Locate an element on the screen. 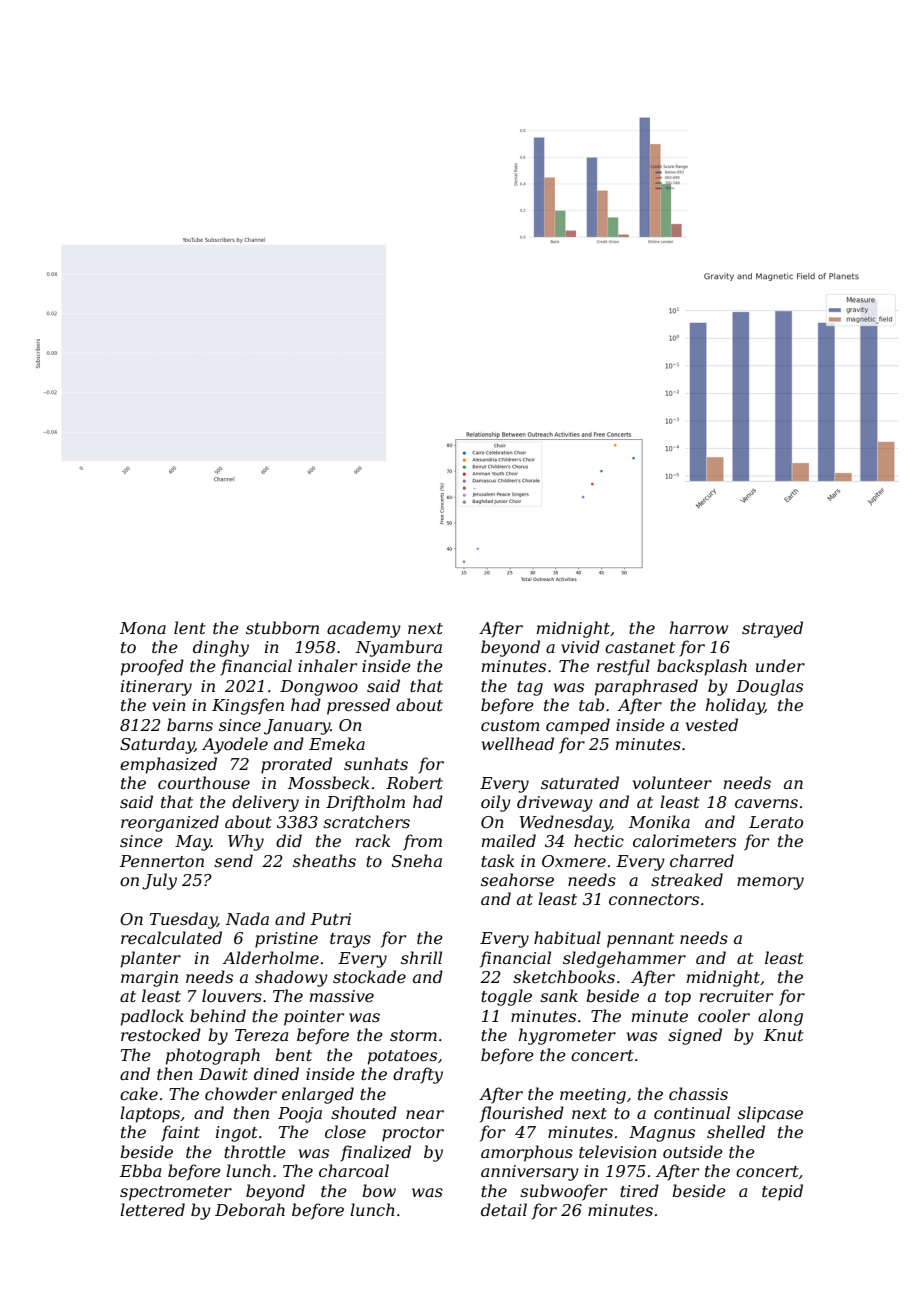  caverns is located at coordinates (766, 803).
